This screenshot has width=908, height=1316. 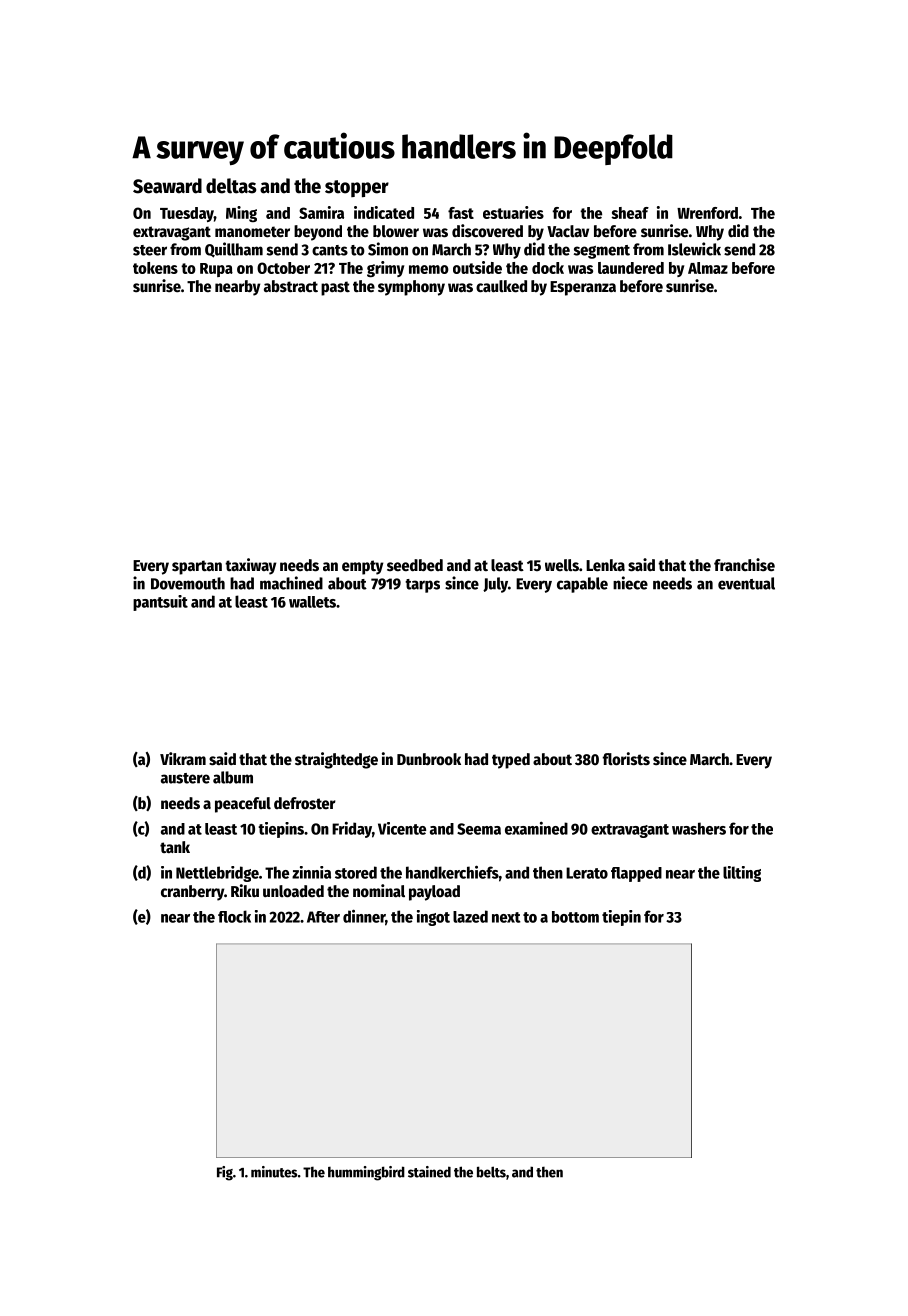 What do you see at coordinates (231, 186) in the screenshot?
I see `deltas` at bounding box center [231, 186].
